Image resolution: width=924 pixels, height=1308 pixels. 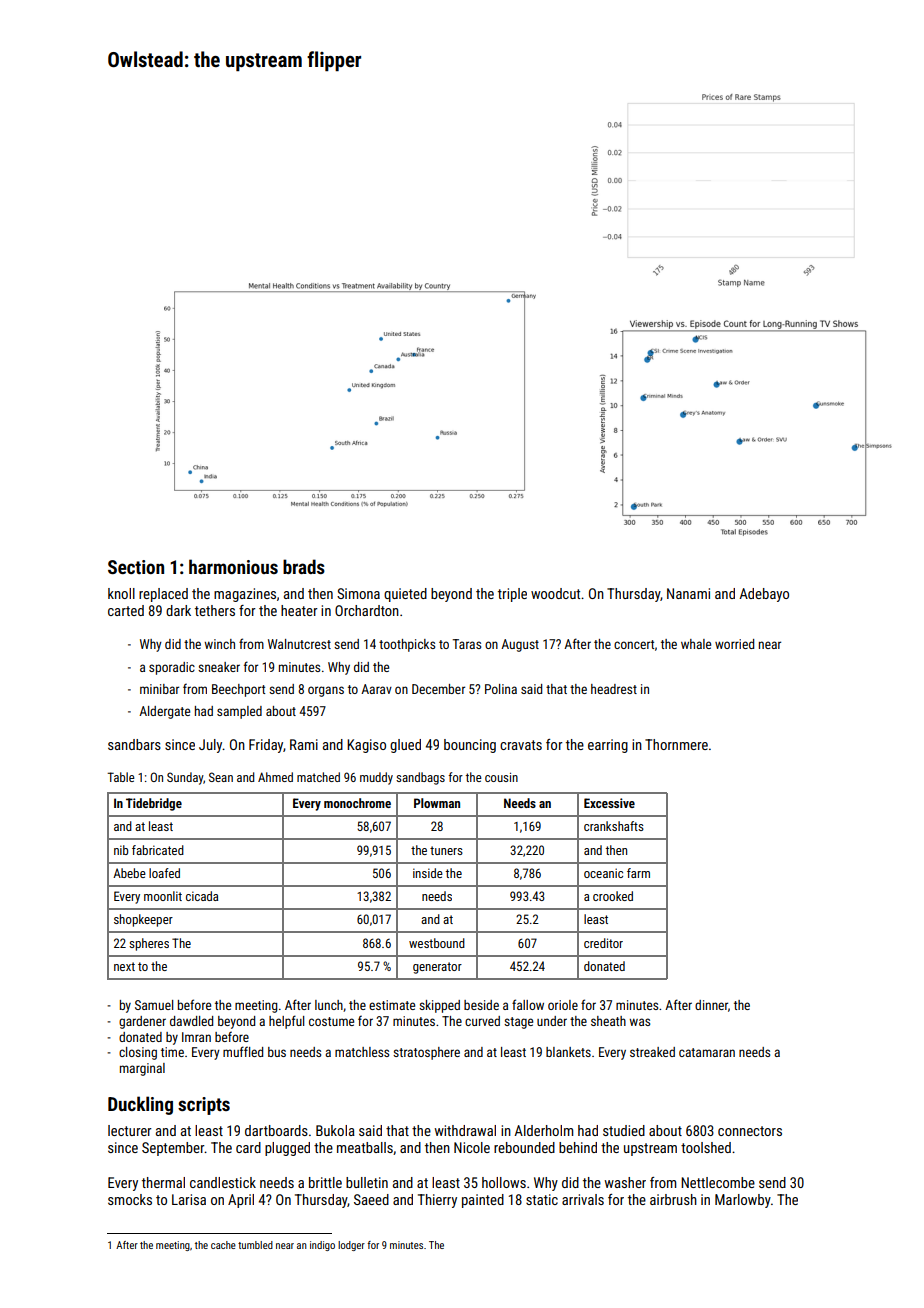 What do you see at coordinates (676, 744) in the screenshot?
I see `Thornmere` at bounding box center [676, 744].
